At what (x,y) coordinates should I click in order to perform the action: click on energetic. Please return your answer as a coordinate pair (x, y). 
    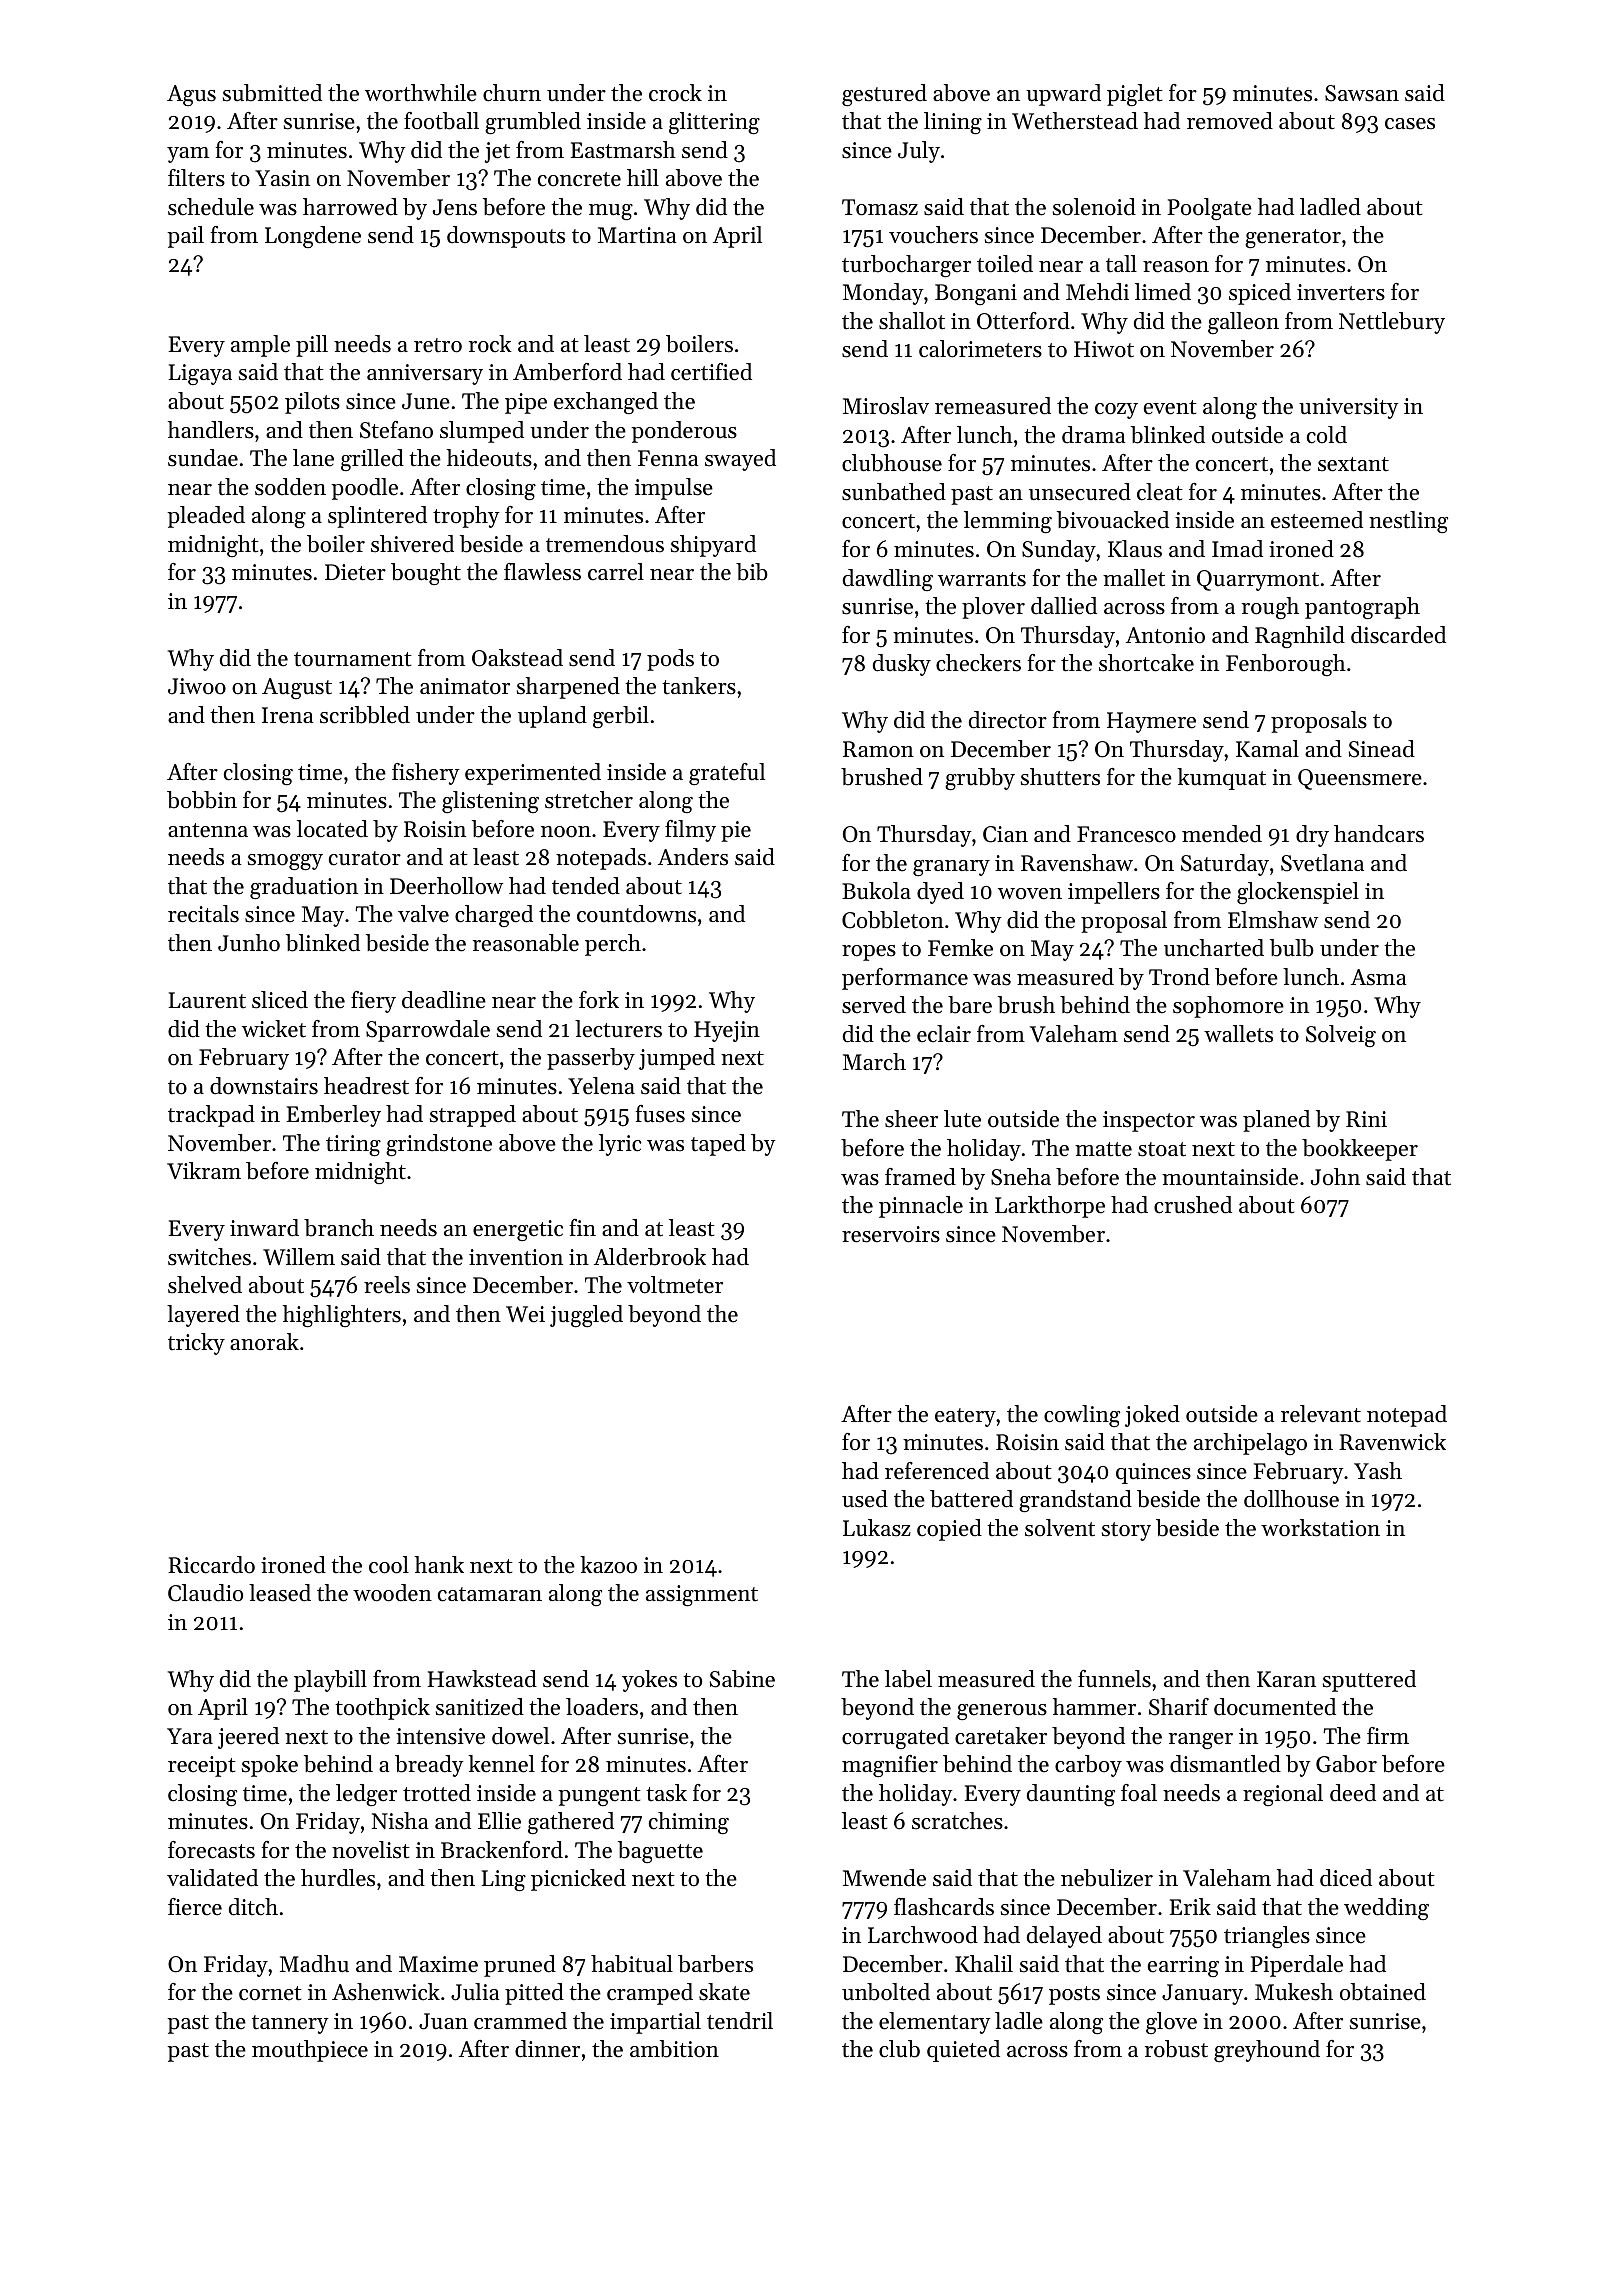
    Looking at the image, I should click on (518, 1230).
